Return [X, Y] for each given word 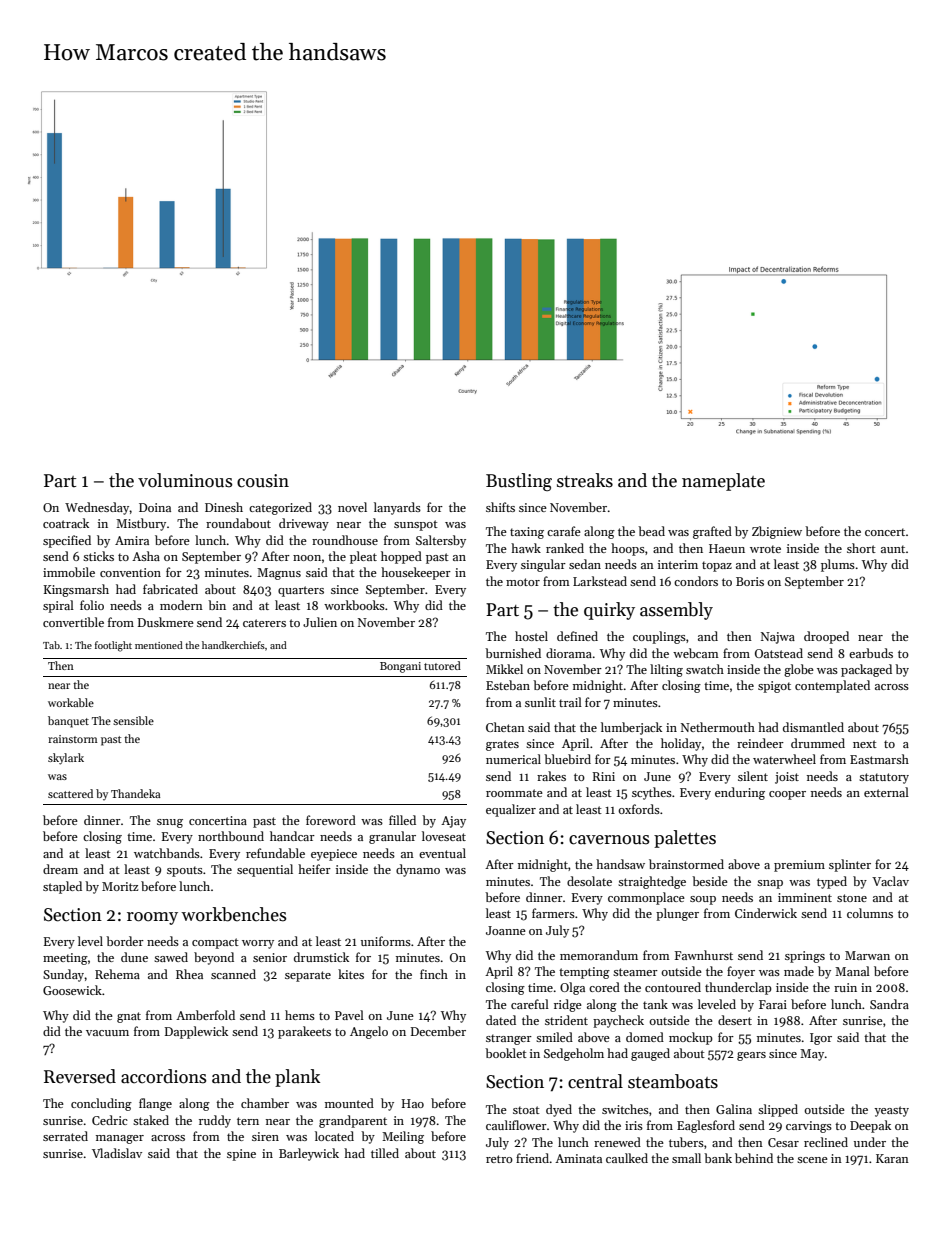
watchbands [167, 853]
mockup [691, 1038]
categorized [280, 508]
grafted [712, 532]
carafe [564, 531]
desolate [589, 881]
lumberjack [631, 728]
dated [501, 1020]
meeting [65, 959]
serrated [65, 1136]
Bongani [400, 667]
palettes [685, 839]
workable [71, 702]
